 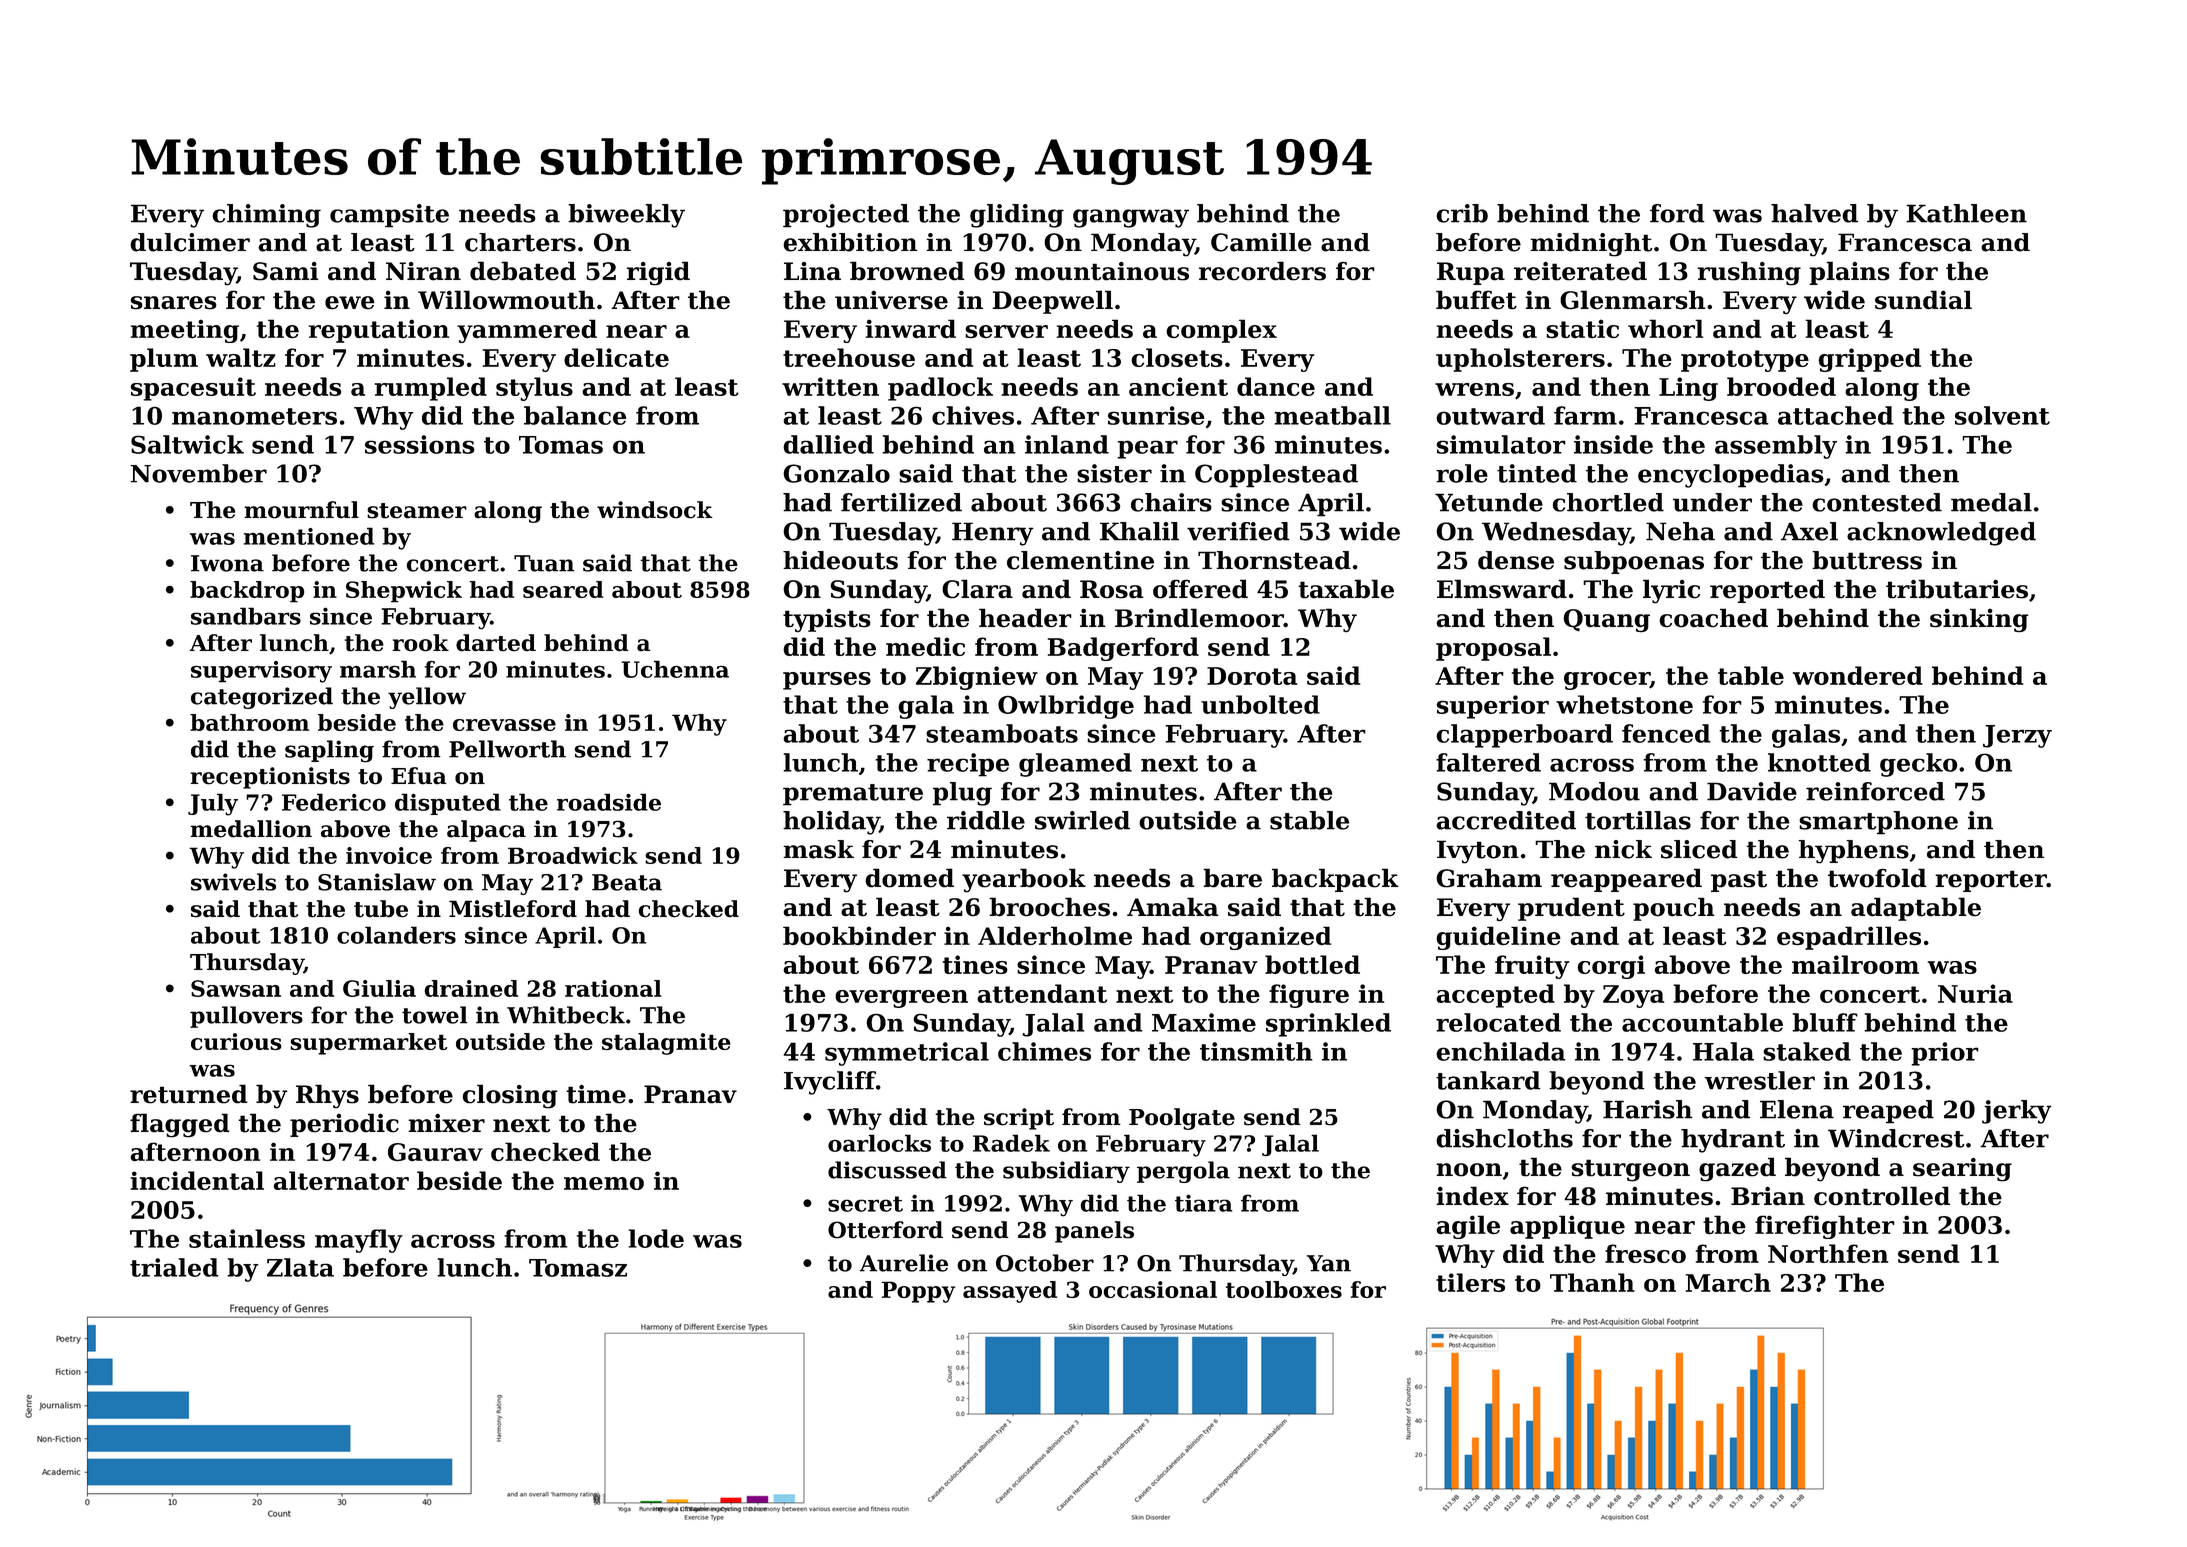 I want to click on Amaka, so click(x=1173, y=907).
